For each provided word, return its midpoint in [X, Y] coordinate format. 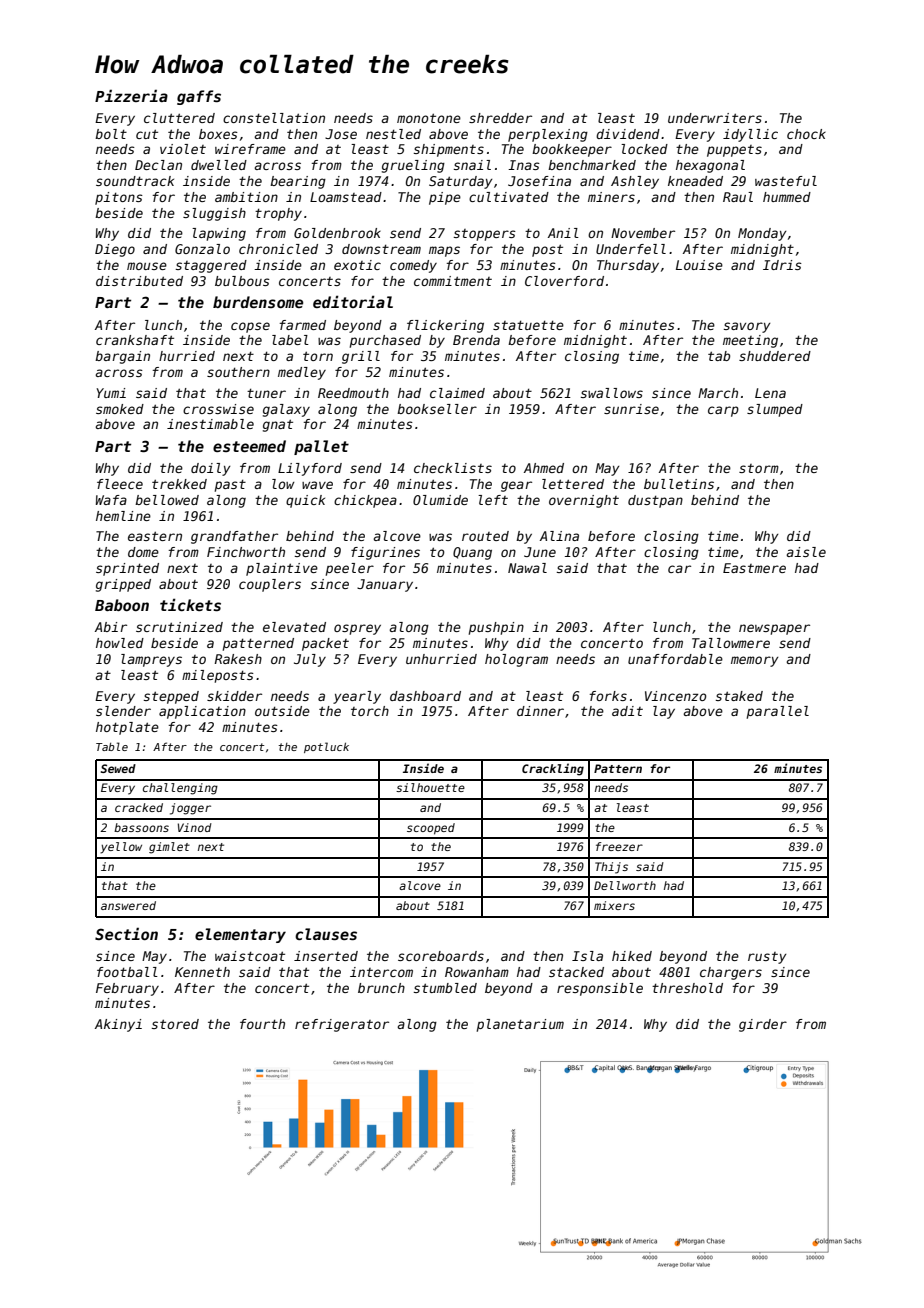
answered [128, 905]
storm [759, 468]
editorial [353, 301]
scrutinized [179, 627]
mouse [147, 266]
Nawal [527, 568]
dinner [540, 711]
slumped [775, 410]
